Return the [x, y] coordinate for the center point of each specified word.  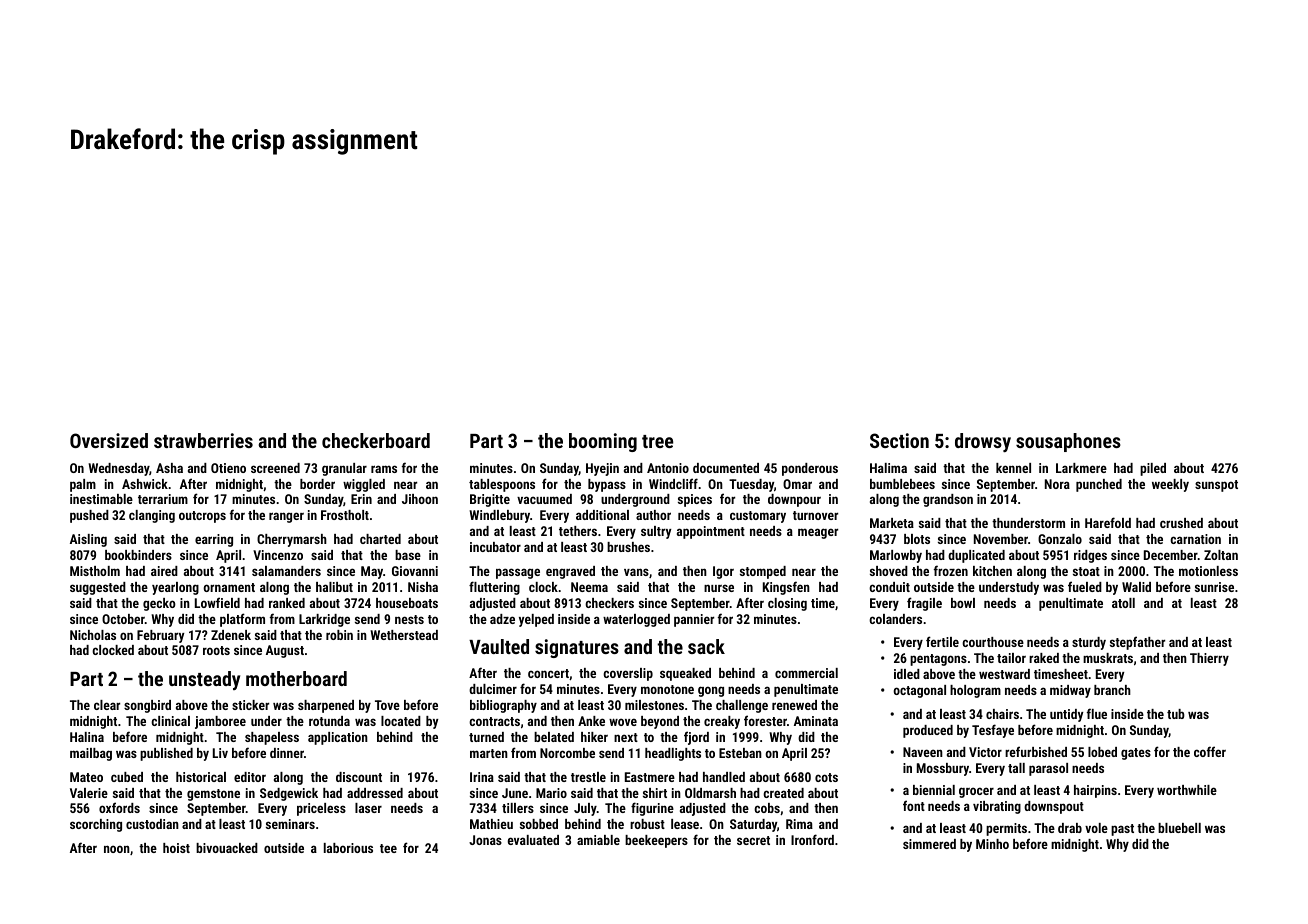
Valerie [89, 793]
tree [657, 441]
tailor [1011, 658]
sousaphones [1068, 442]
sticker [250, 705]
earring [214, 540]
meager [818, 533]
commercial [806, 673]
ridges [1090, 556]
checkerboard [376, 440]
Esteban [740, 753]
